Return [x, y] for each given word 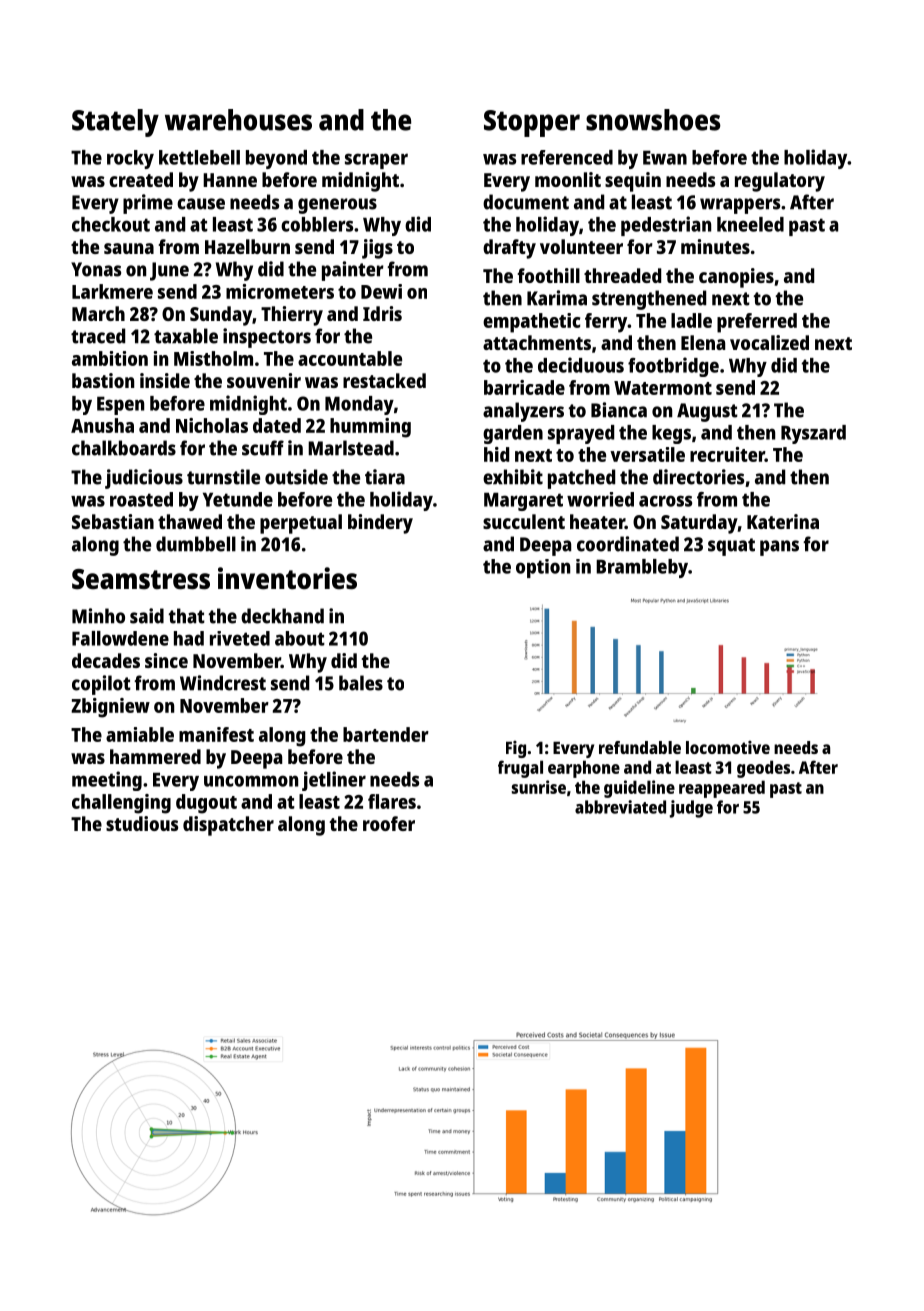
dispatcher [228, 826]
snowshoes [653, 120]
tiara [385, 477]
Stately [115, 123]
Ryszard [813, 434]
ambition [110, 358]
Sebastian [113, 521]
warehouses [238, 120]
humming [370, 428]
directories [698, 477]
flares [392, 801]
